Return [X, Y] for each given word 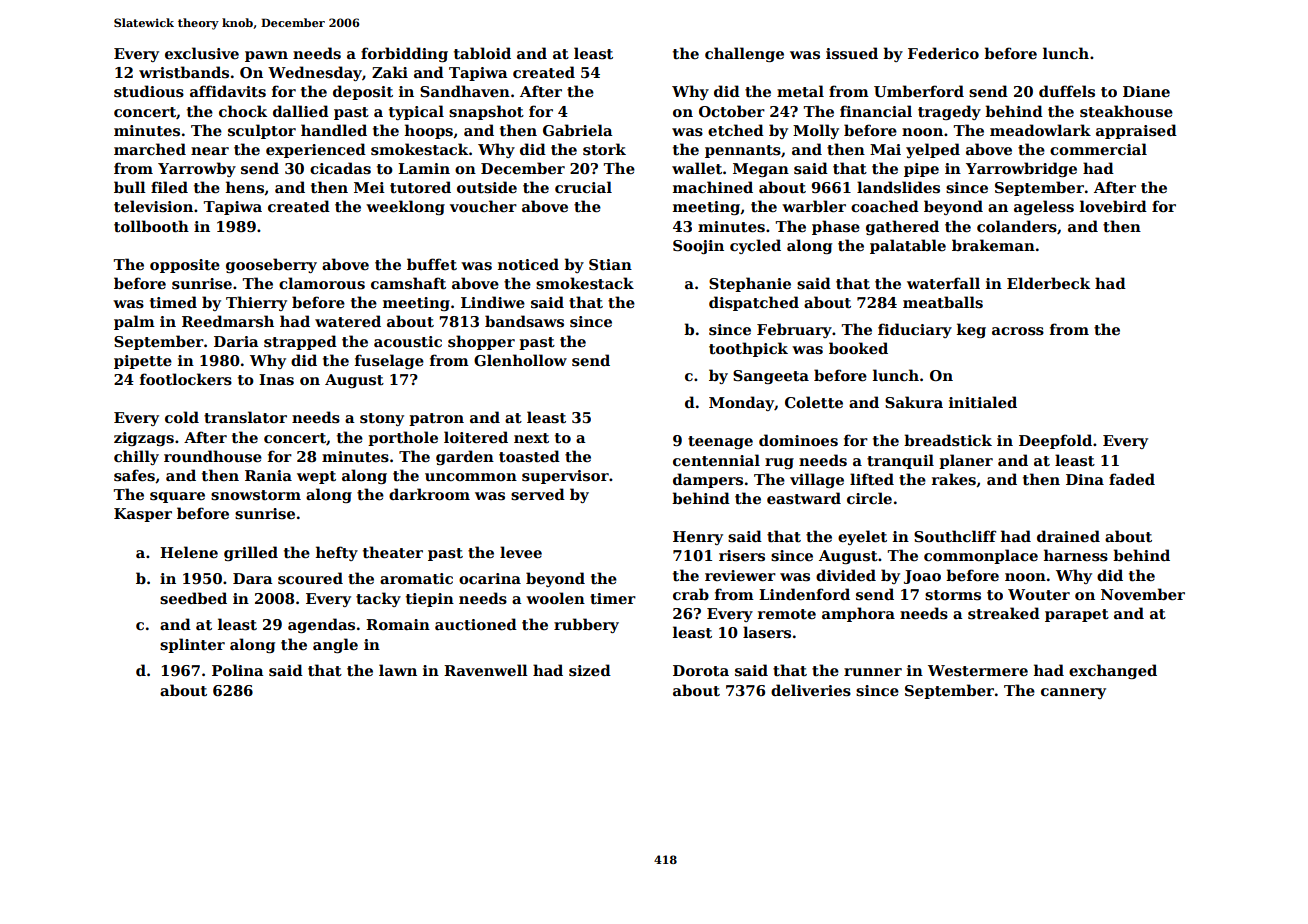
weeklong [405, 207]
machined [713, 187]
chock [243, 111]
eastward [804, 498]
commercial [1098, 149]
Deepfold [1055, 441]
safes [134, 475]
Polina [238, 670]
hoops [429, 131]
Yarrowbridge [1021, 169]
